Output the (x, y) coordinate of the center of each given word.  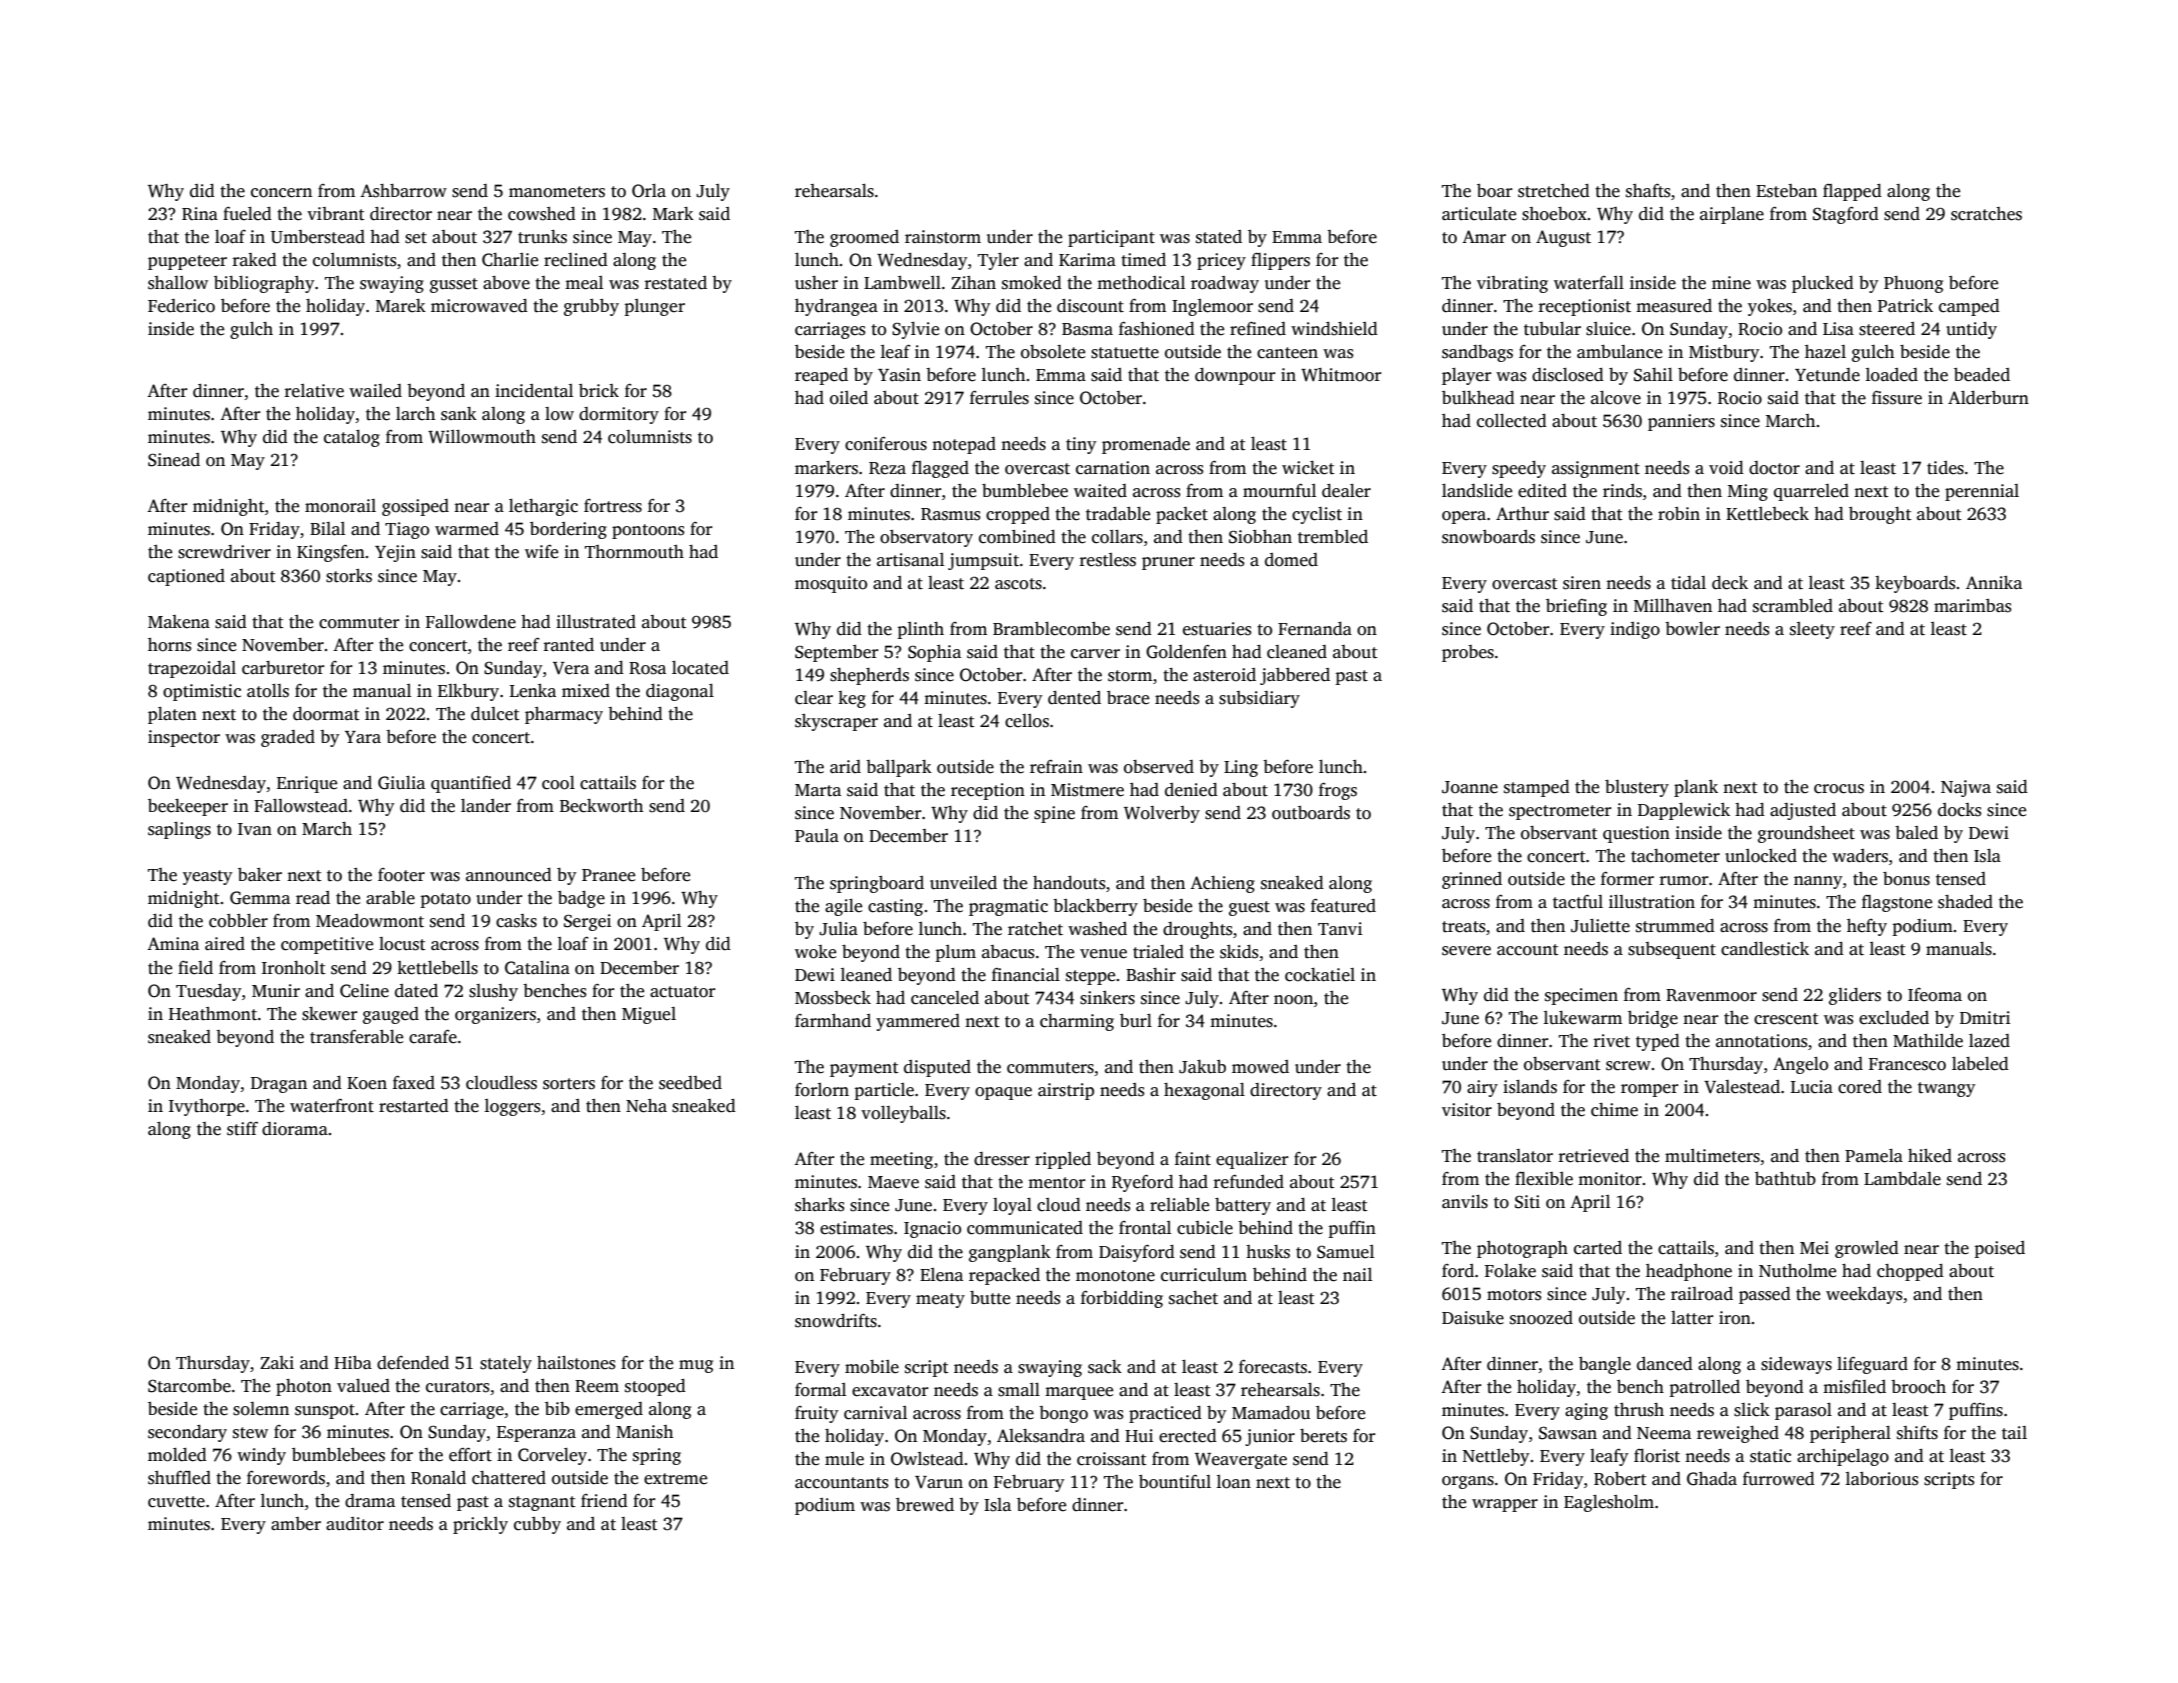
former (1627, 879)
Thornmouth (634, 552)
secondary (187, 1433)
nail (1357, 1274)
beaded (1982, 375)
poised (1999, 1249)
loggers (512, 1107)
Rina (200, 213)
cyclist (1317, 515)
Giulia (401, 783)
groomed (864, 238)
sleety (1812, 630)
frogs (1338, 791)
